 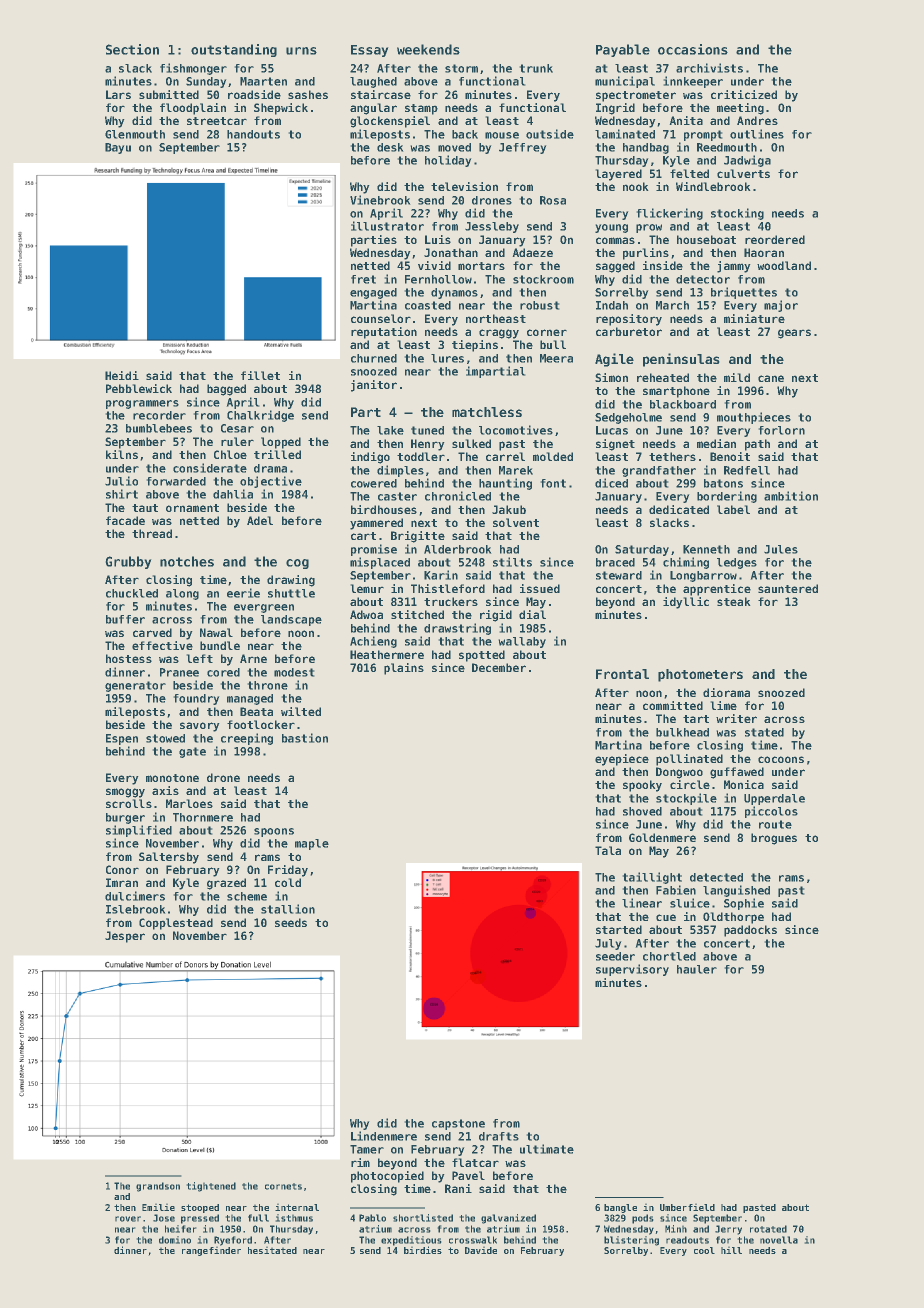 I want to click on floodplain, so click(x=193, y=109).
